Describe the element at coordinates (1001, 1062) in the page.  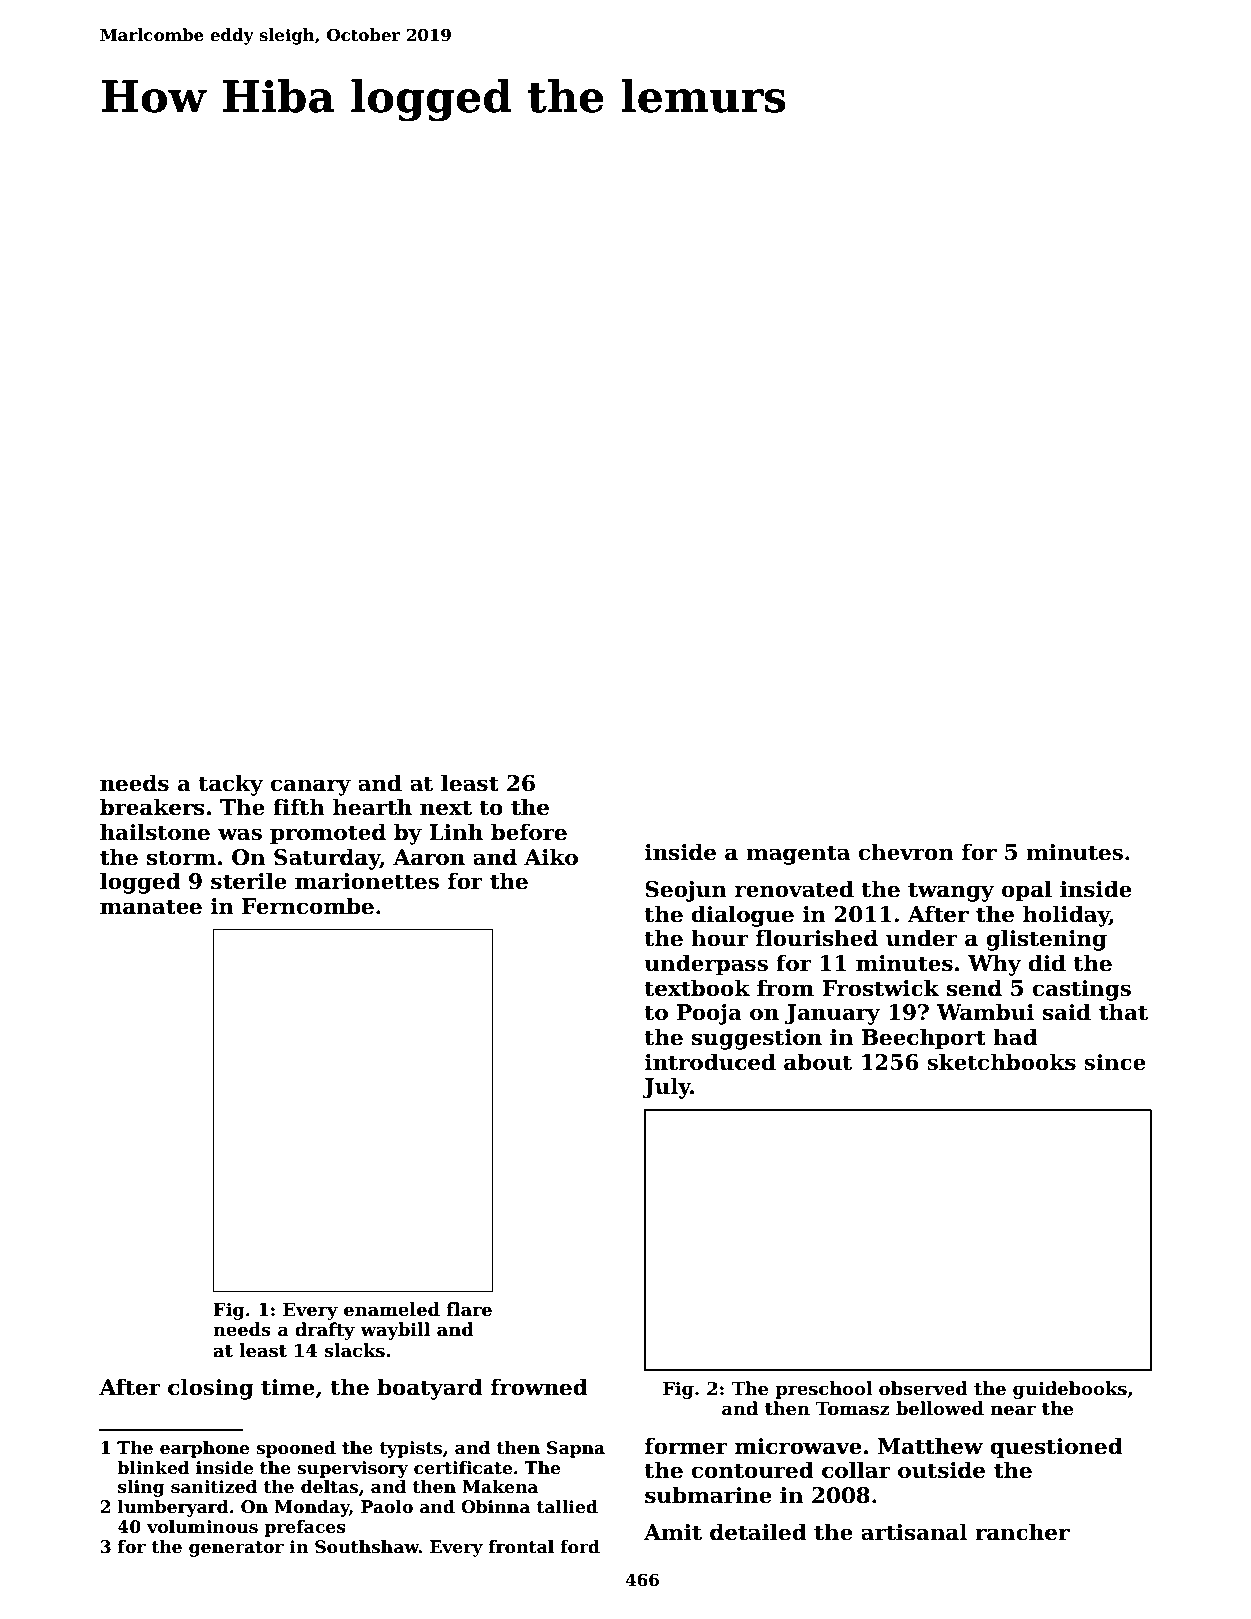
I see `sketchbooks` at that location.
